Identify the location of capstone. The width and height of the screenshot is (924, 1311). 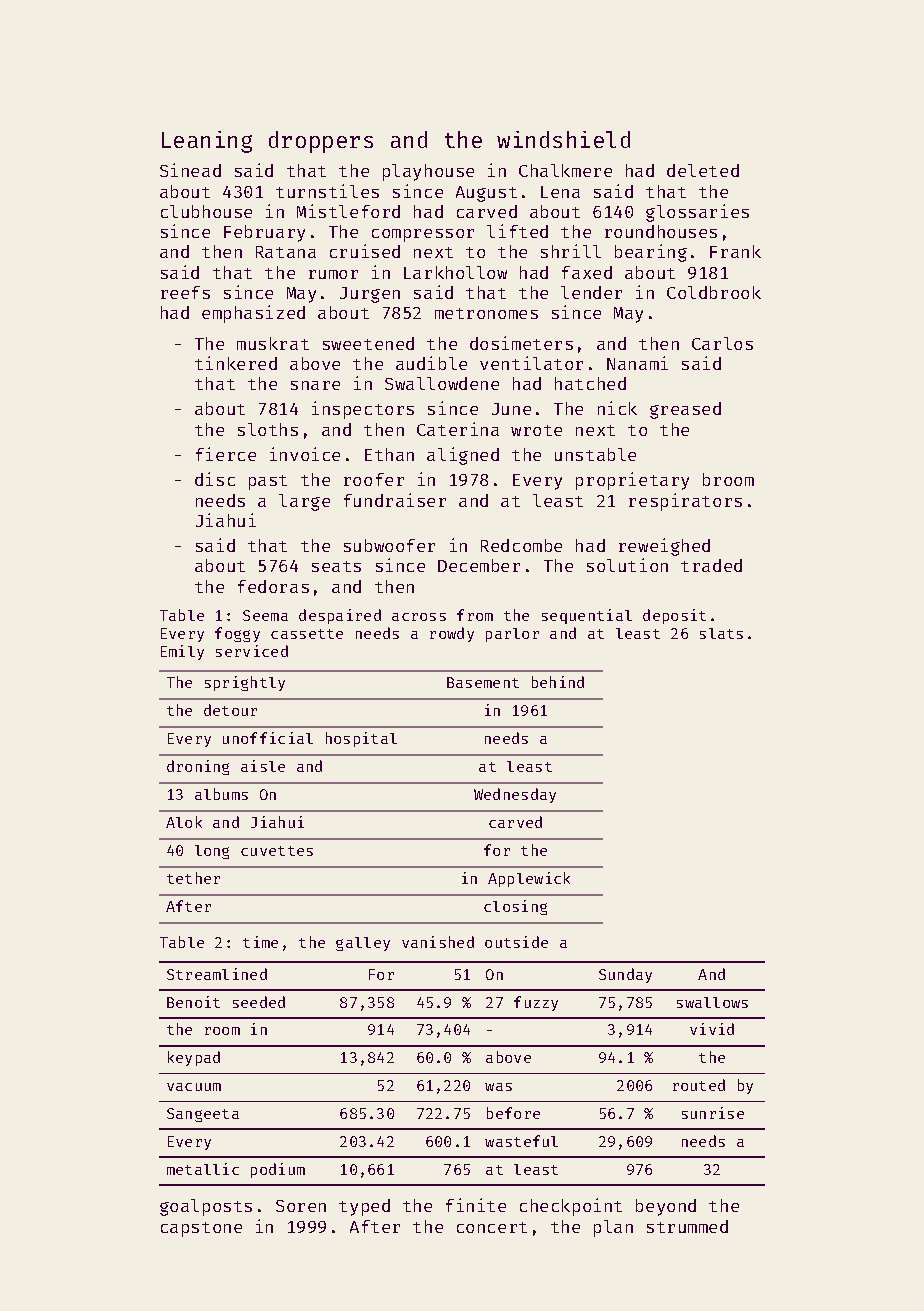
(201, 1229).
